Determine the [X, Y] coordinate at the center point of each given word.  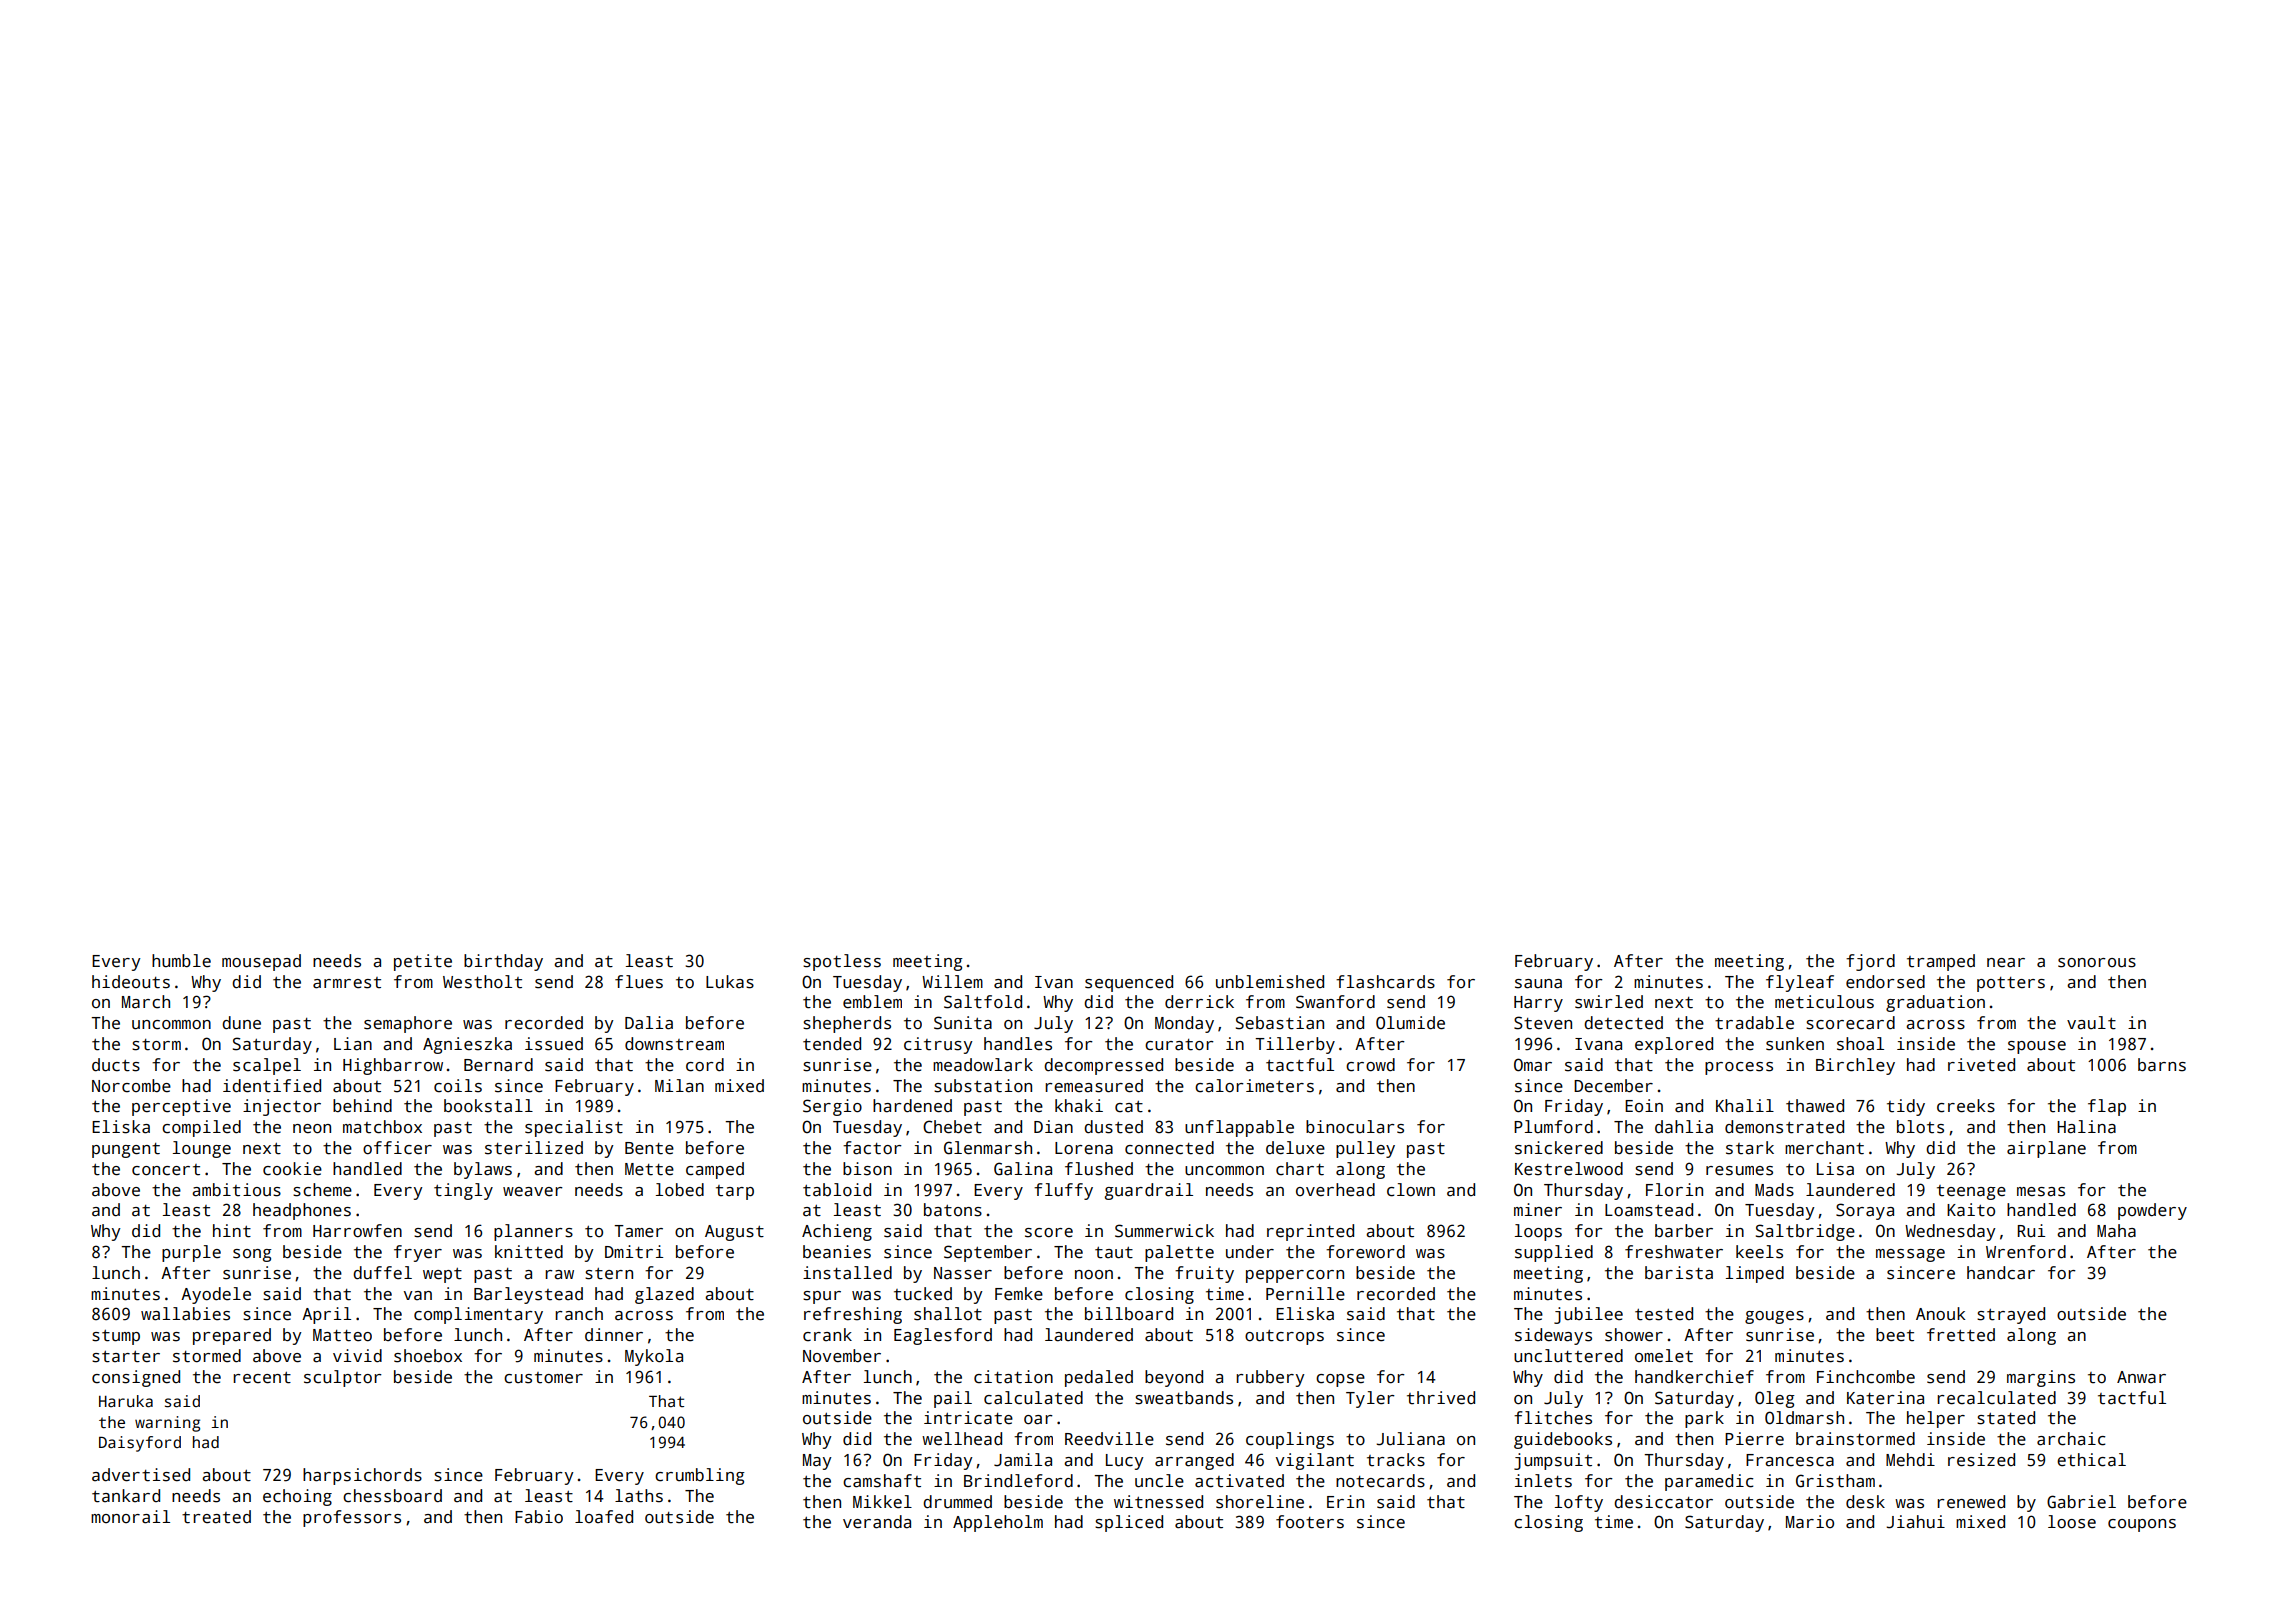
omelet [1664, 1356]
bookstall [488, 1106]
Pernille [1305, 1294]
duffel [382, 1273]
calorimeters [1254, 1086]
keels [1759, 1252]
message [1910, 1255]
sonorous [2097, 963]
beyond [1174, 1378]
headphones [302, 1211]
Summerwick [1164, 1231]
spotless [842, 962]
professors [352, 1518]
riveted [1981, 1065]
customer [543, 1378]
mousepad [261, 962]
